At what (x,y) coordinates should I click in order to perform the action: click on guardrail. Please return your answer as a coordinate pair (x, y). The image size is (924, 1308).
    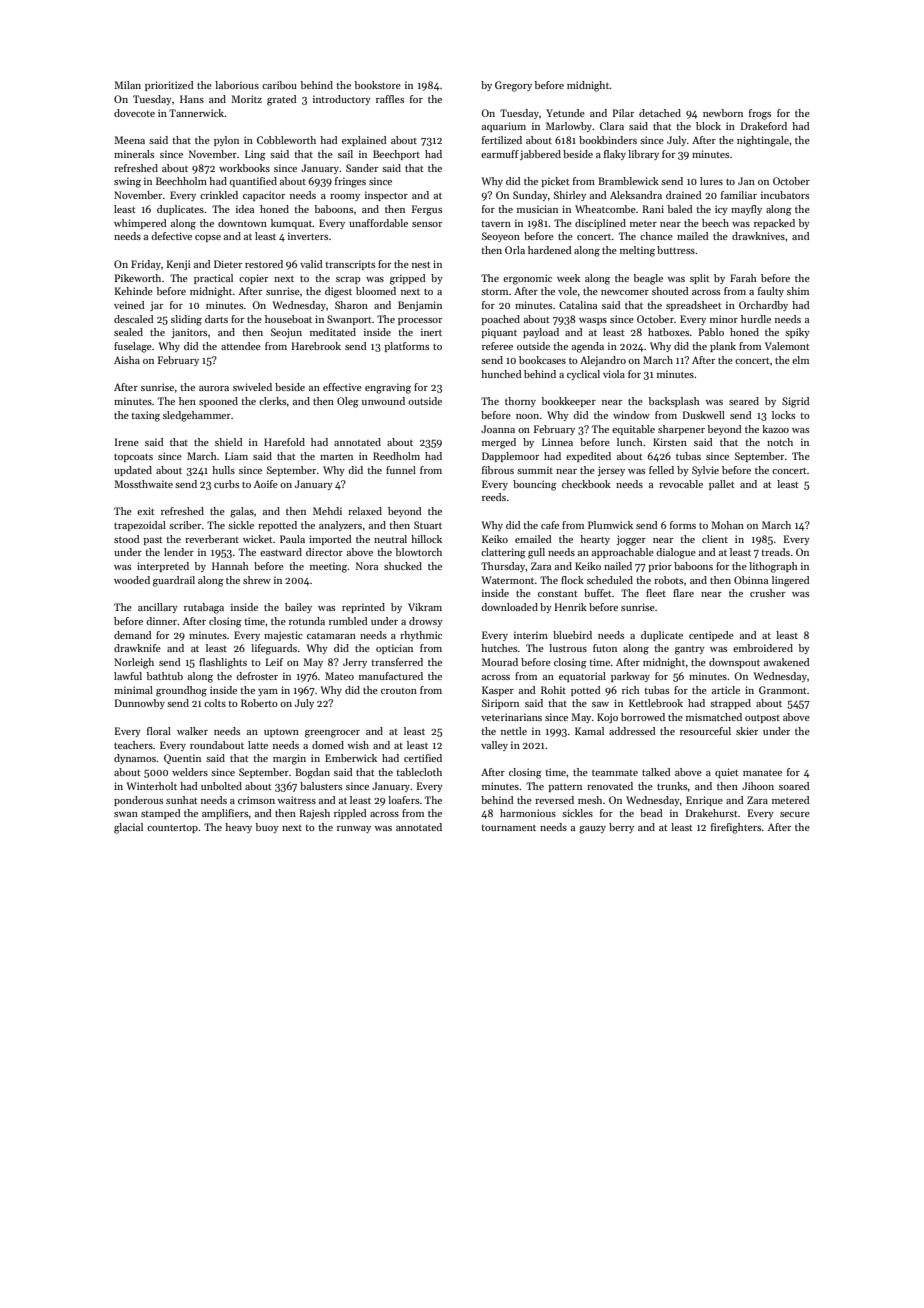
    Looking at the image, I should click on (174, 581).
